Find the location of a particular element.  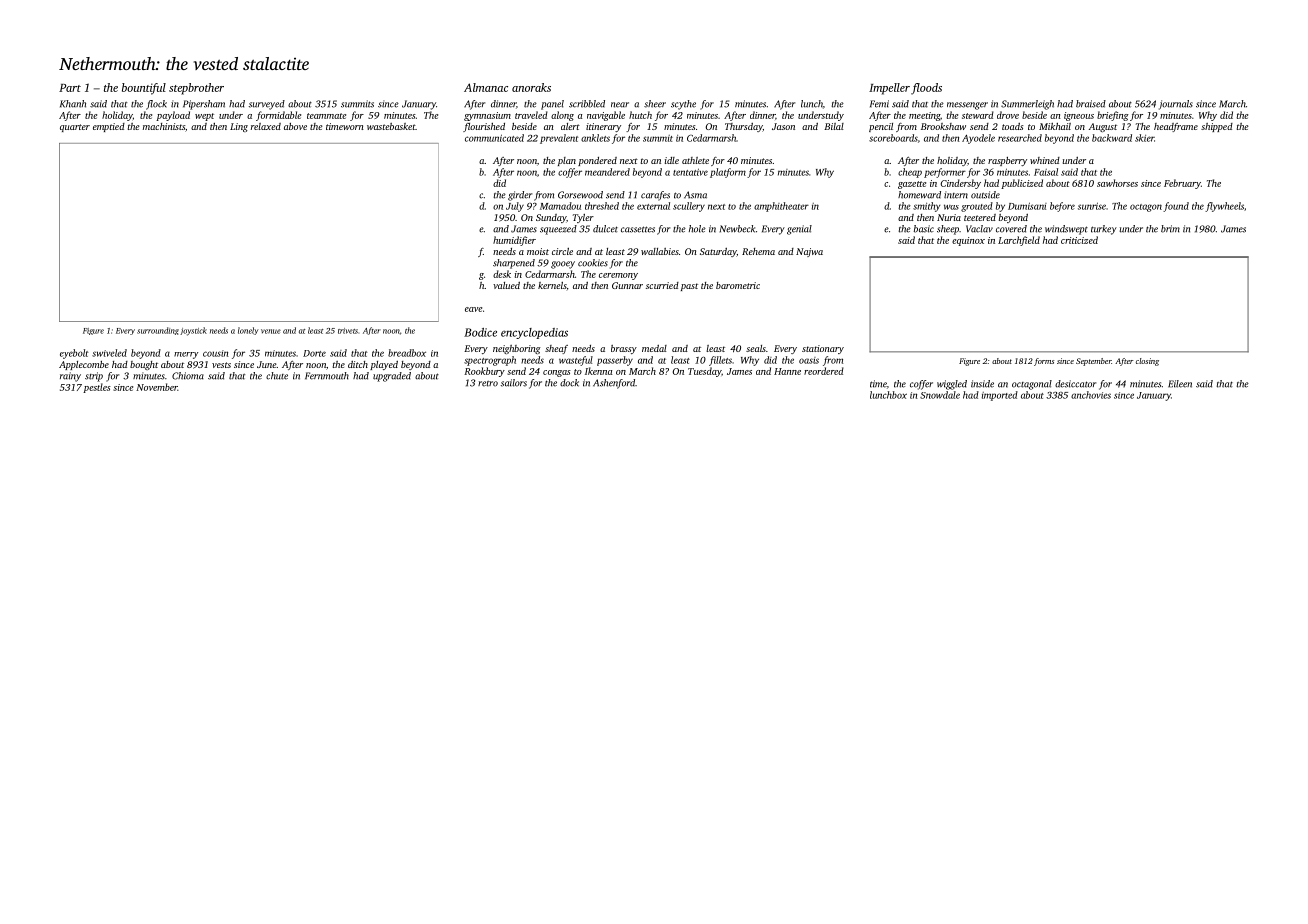

criticized is located at coordinates (1079, 240).
